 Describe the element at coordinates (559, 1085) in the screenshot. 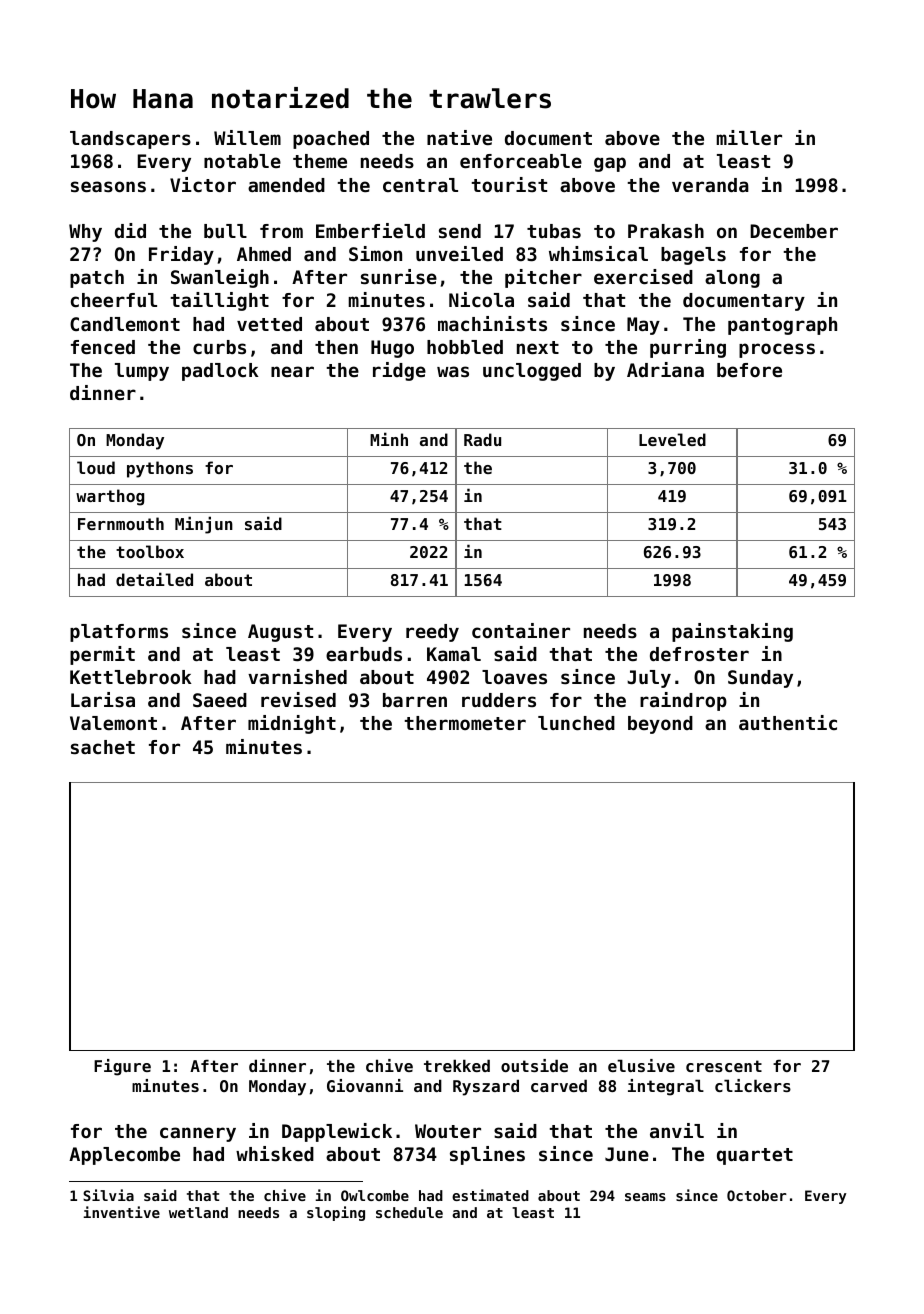

I see `carved` at that location.
